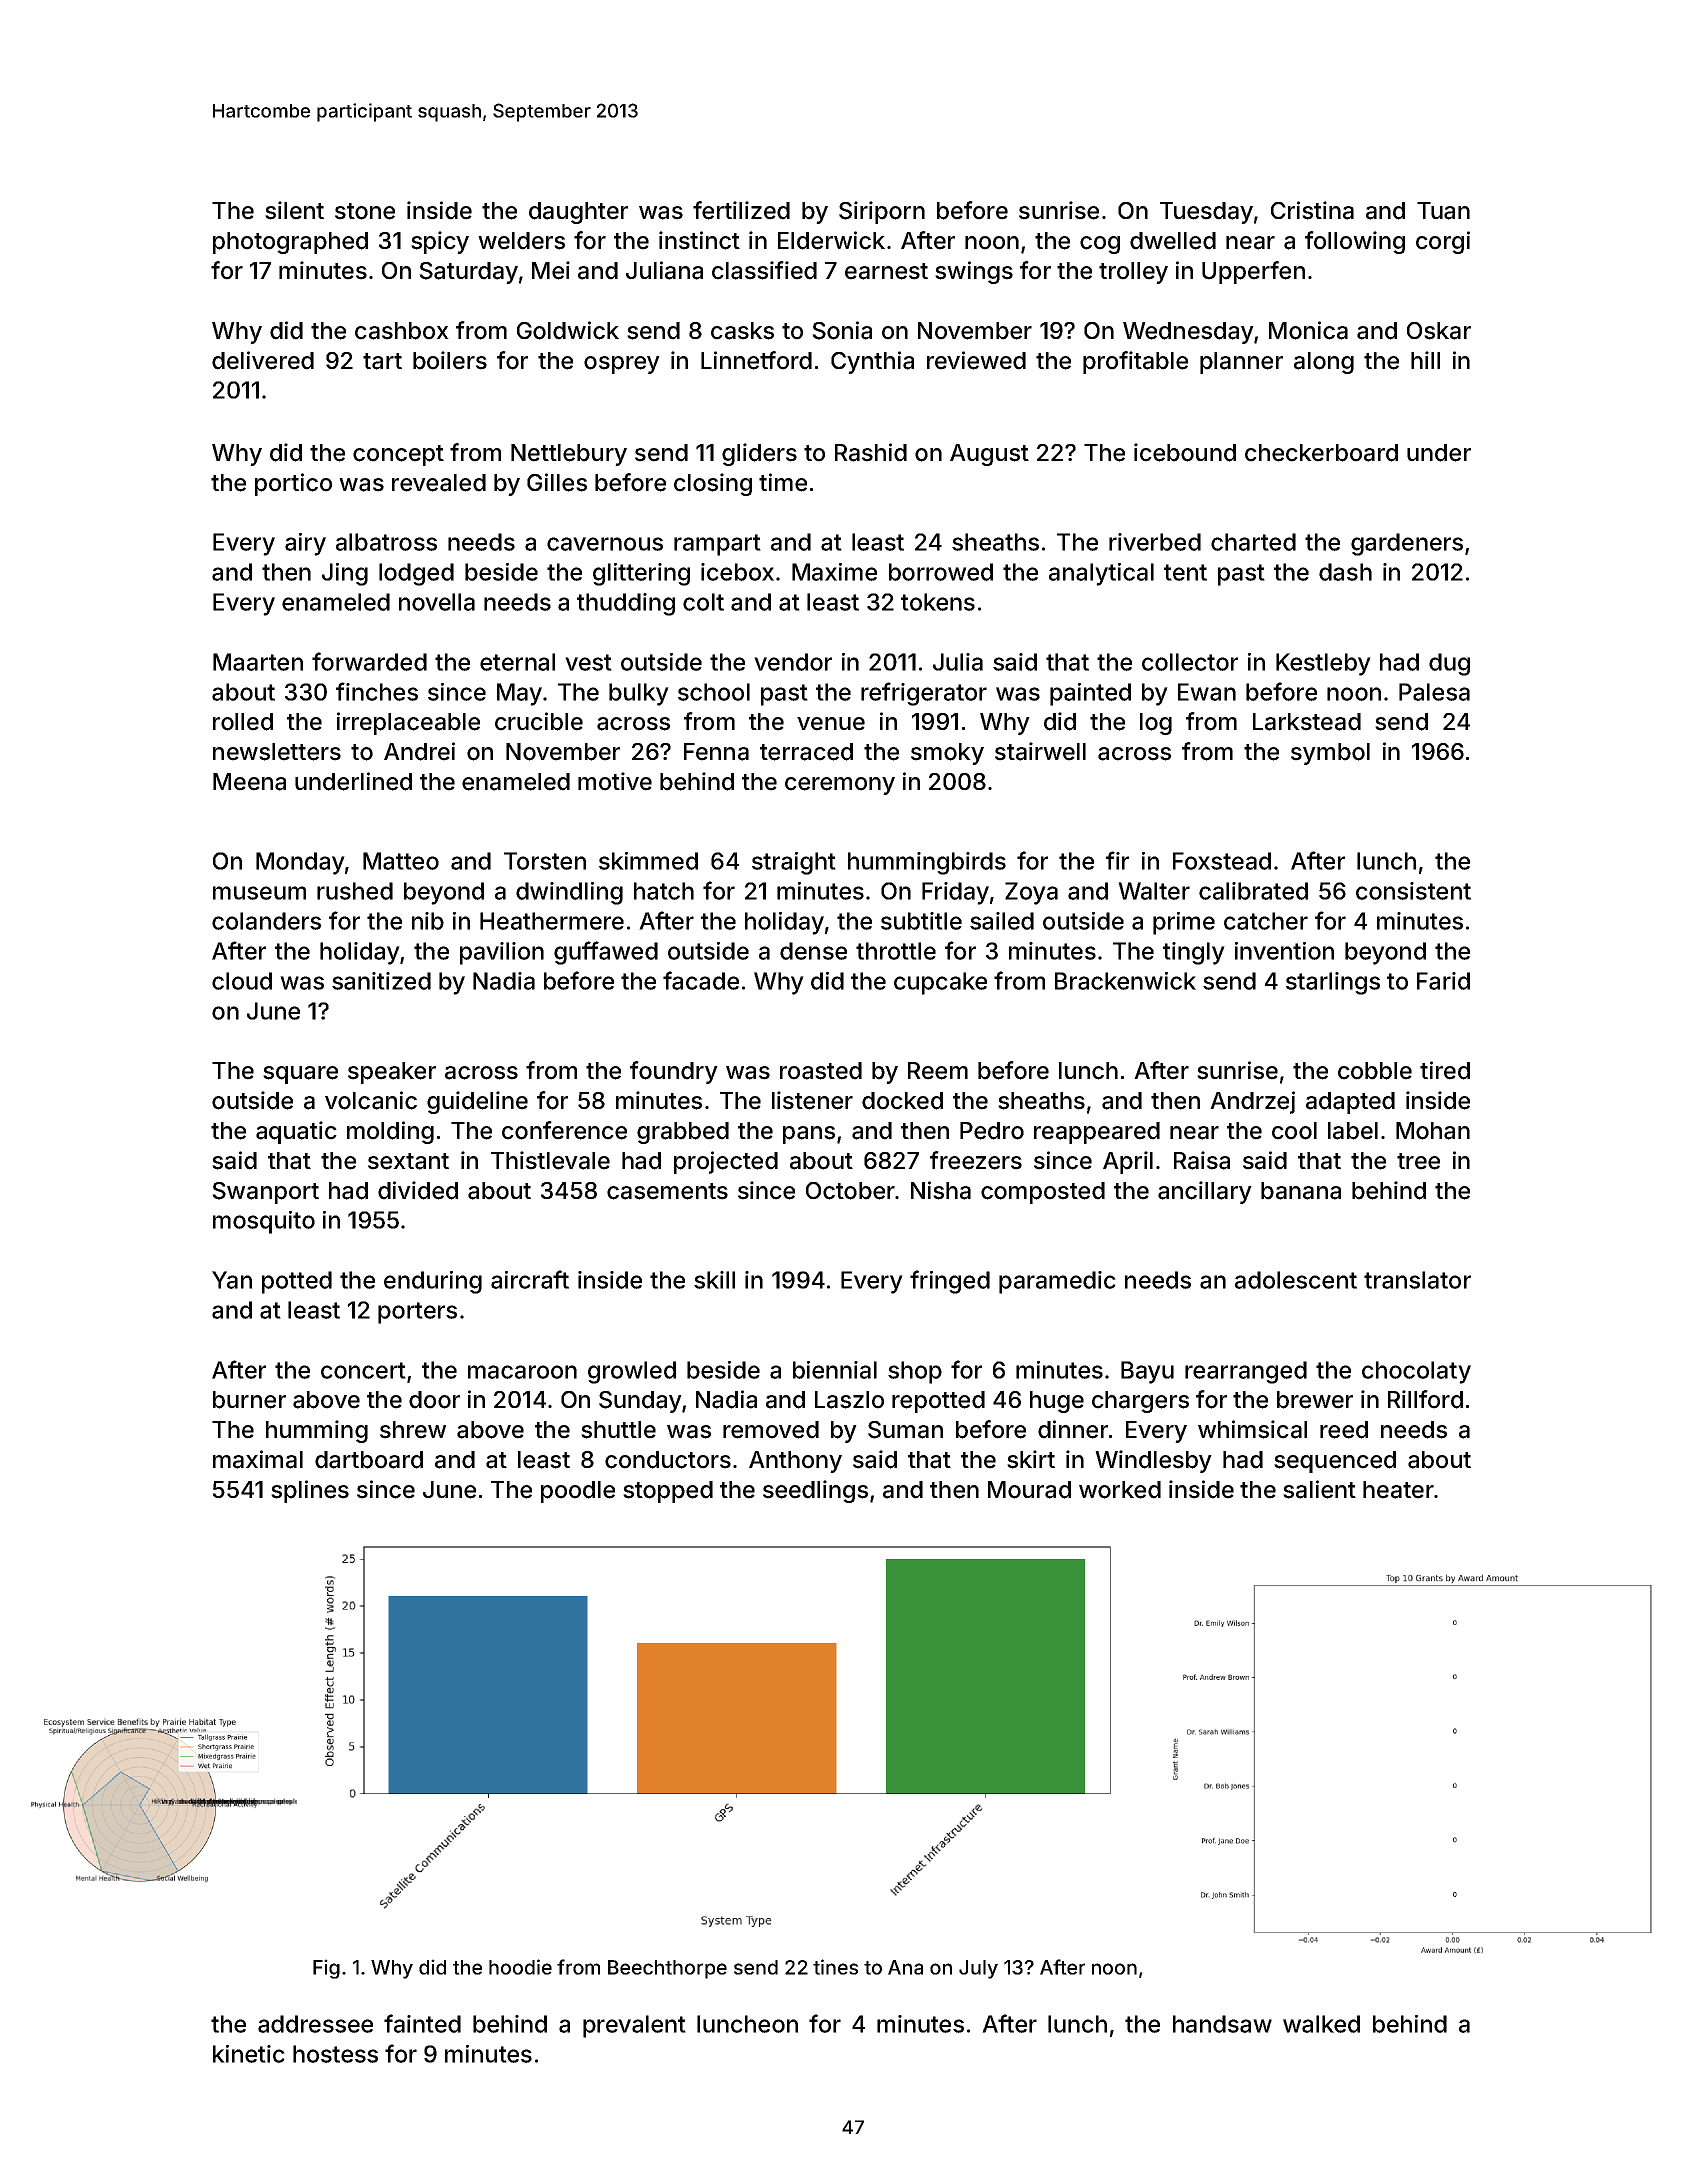 This page has width=1683, height=2178. Describe the element at coordinates (440, 242) in the page. I see `spicy` at that location.
